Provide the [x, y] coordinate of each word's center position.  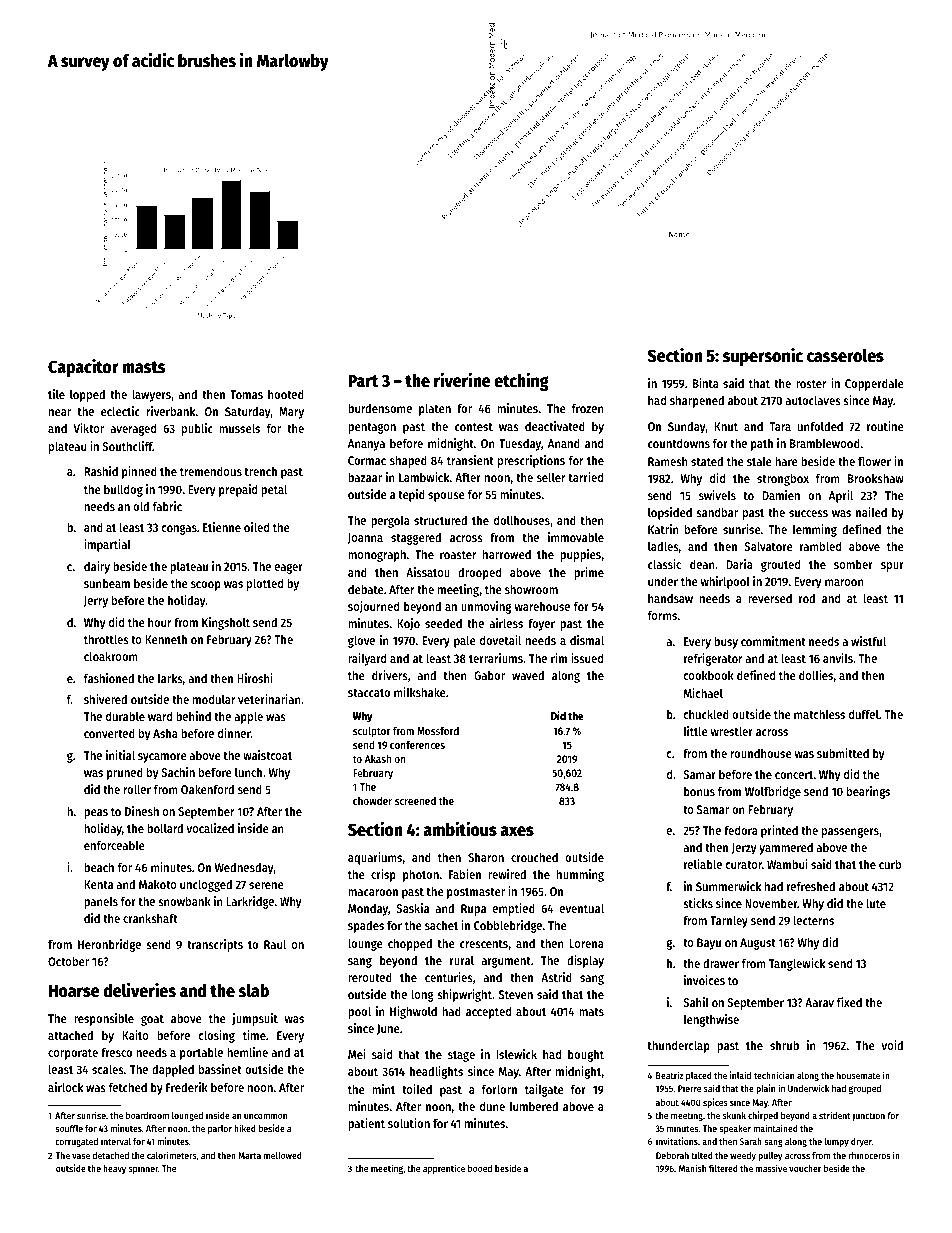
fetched [128, 1087]
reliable [703, 864]
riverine [462, 380]
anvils [838, 658]
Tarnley [729, 921]
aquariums [375, 858]
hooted [286, 394]
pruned [125, 773]
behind [193, 716]
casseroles [845, 355]
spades [366, 926]
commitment [773, 641]
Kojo [408, 624]
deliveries [139, 990]
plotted [265, 584]
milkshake [420, 692]
